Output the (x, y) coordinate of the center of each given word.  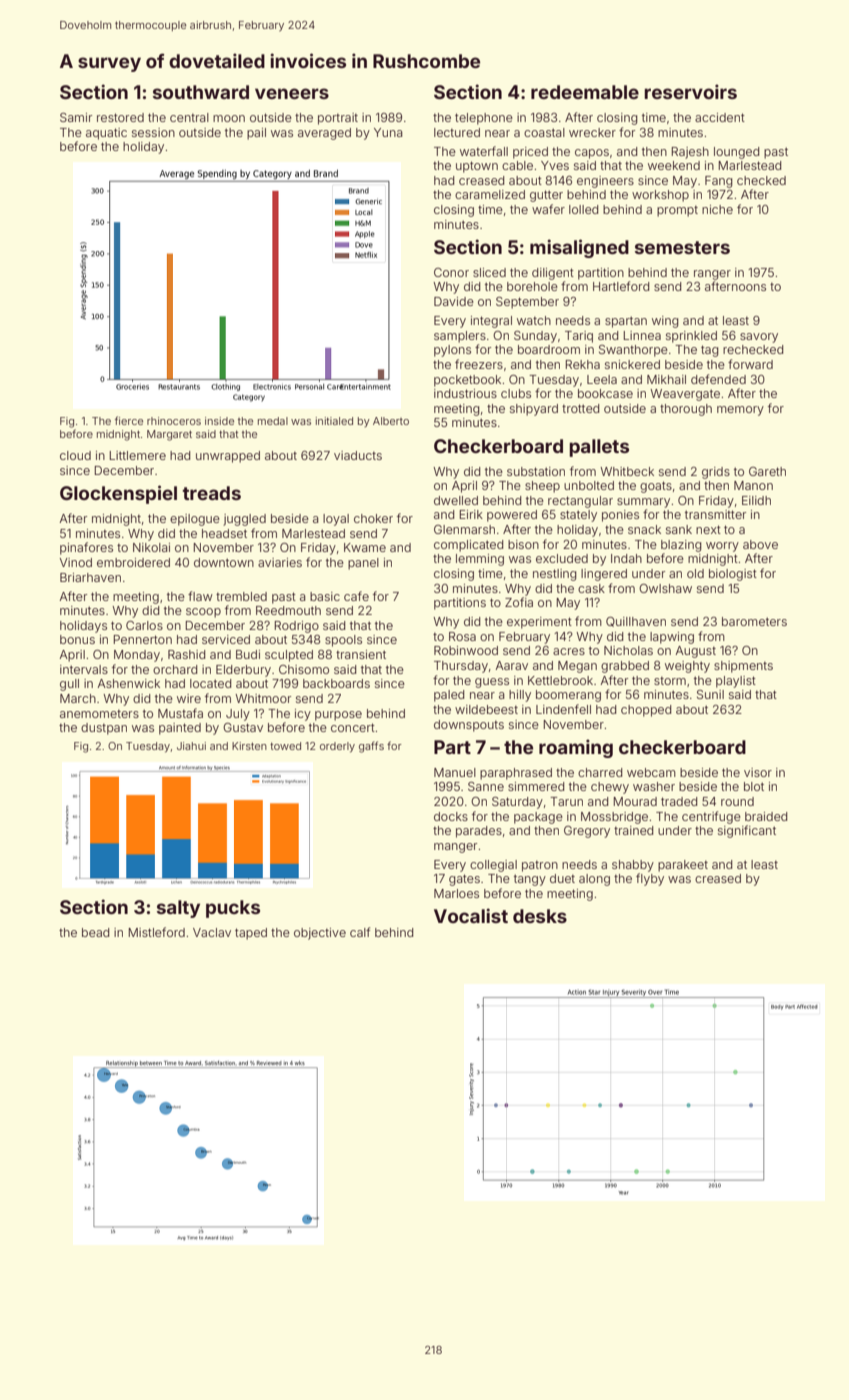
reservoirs (690, 91)
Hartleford (621, 286)
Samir (76, 117)
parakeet (683, 866)
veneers (292, 93)
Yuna (388, 132)
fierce (129, 420)
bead (95, 932)
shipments (743, 667)
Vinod (76, 562)
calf (360, 932)
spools (343, 641)
